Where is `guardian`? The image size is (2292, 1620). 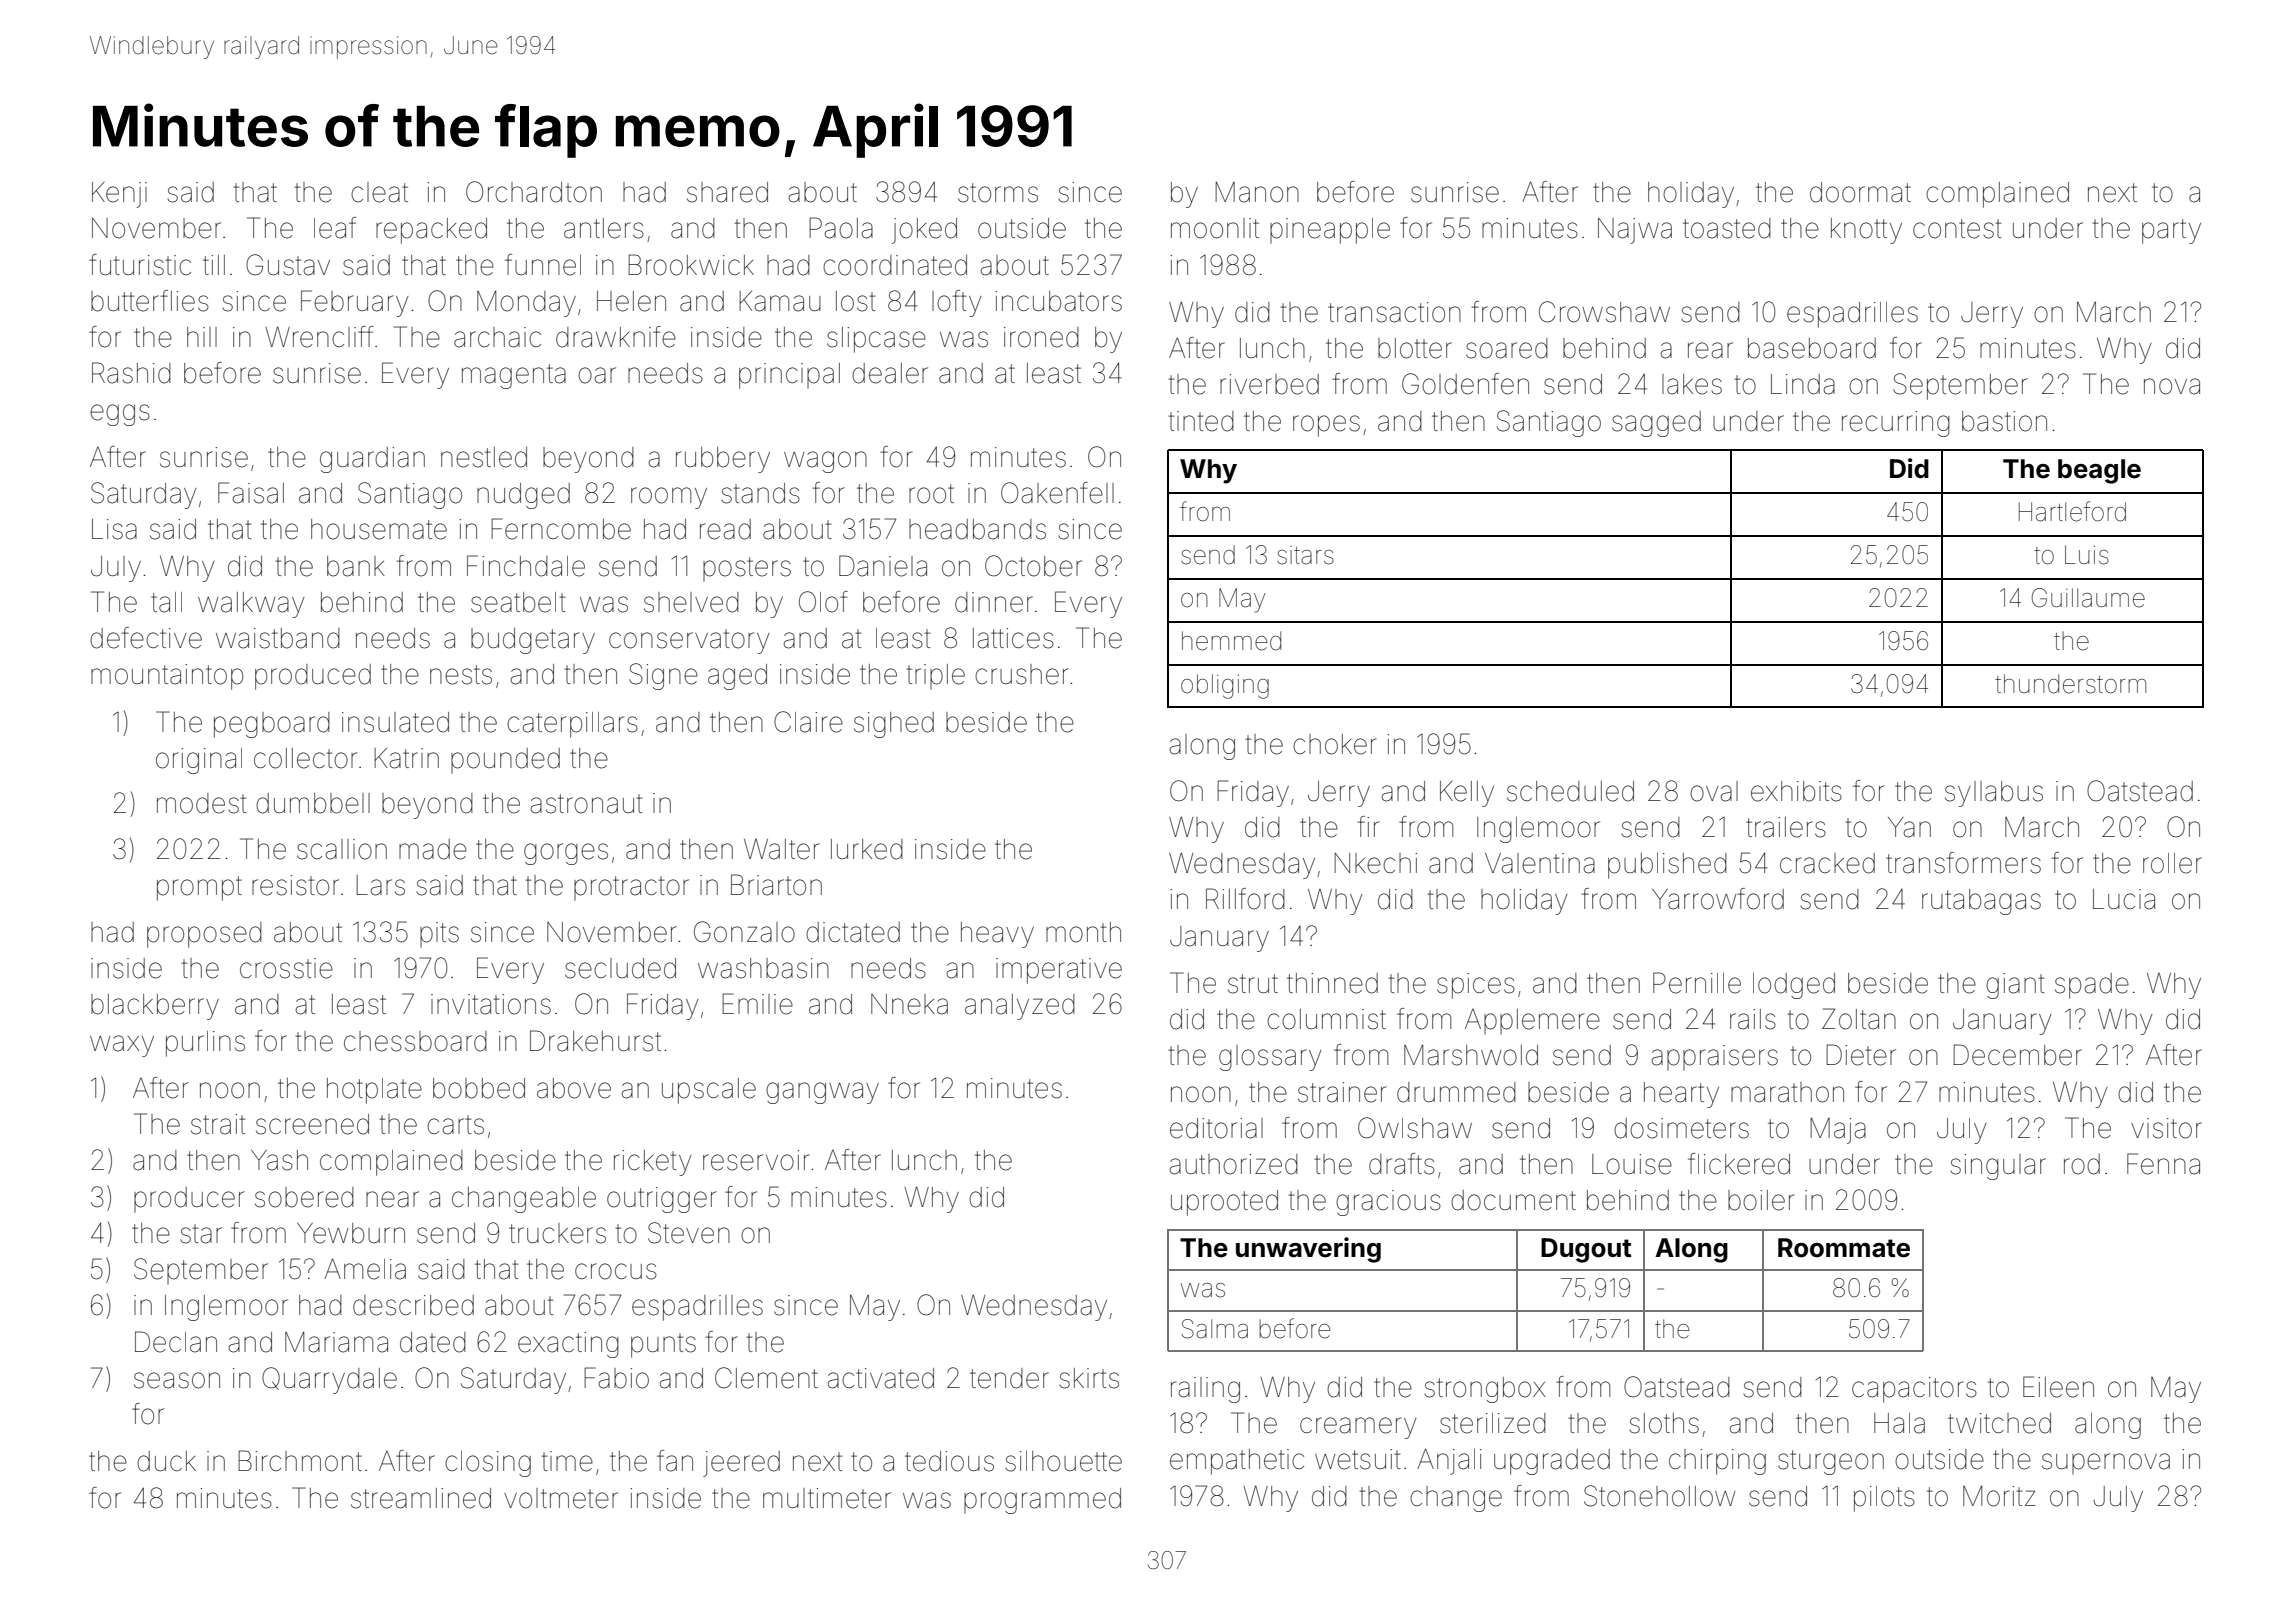 guardian is located at coordinates (372, 460).
